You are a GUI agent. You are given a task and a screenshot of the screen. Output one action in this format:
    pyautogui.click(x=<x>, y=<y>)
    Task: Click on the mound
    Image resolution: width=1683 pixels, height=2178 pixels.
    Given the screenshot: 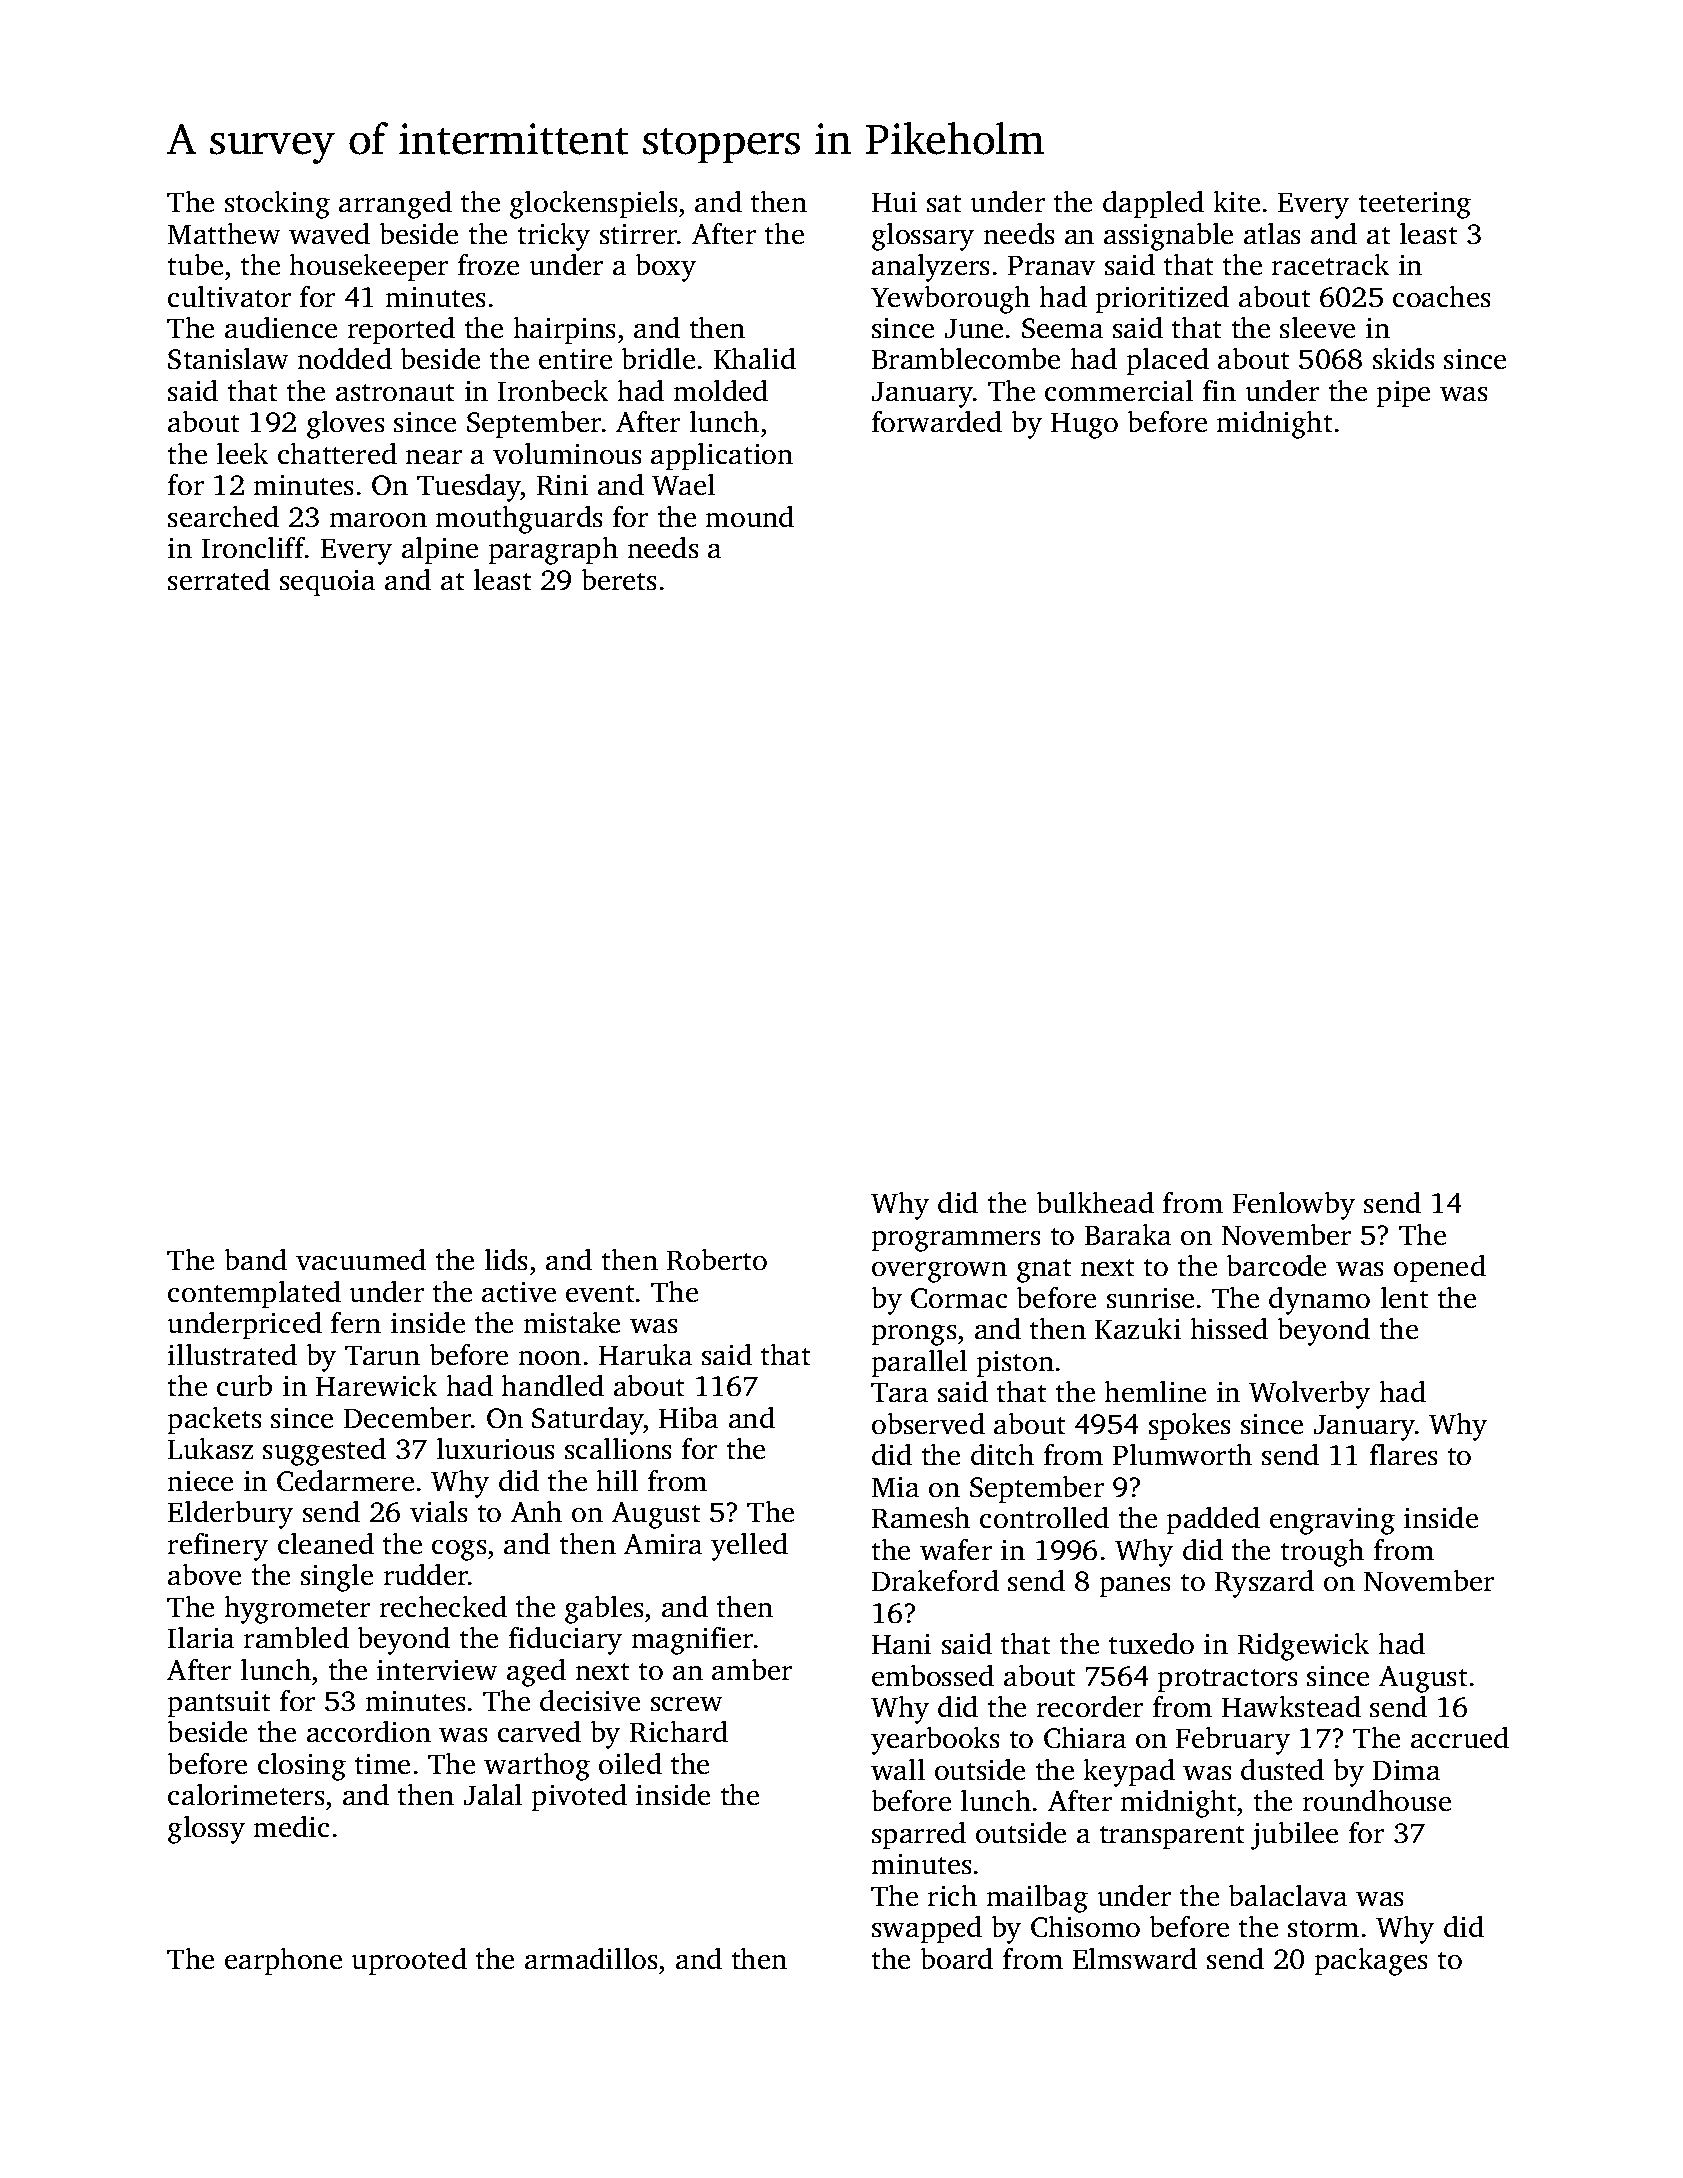 What is the action you would take?
    pyautogui.click(x=749, y=517)
